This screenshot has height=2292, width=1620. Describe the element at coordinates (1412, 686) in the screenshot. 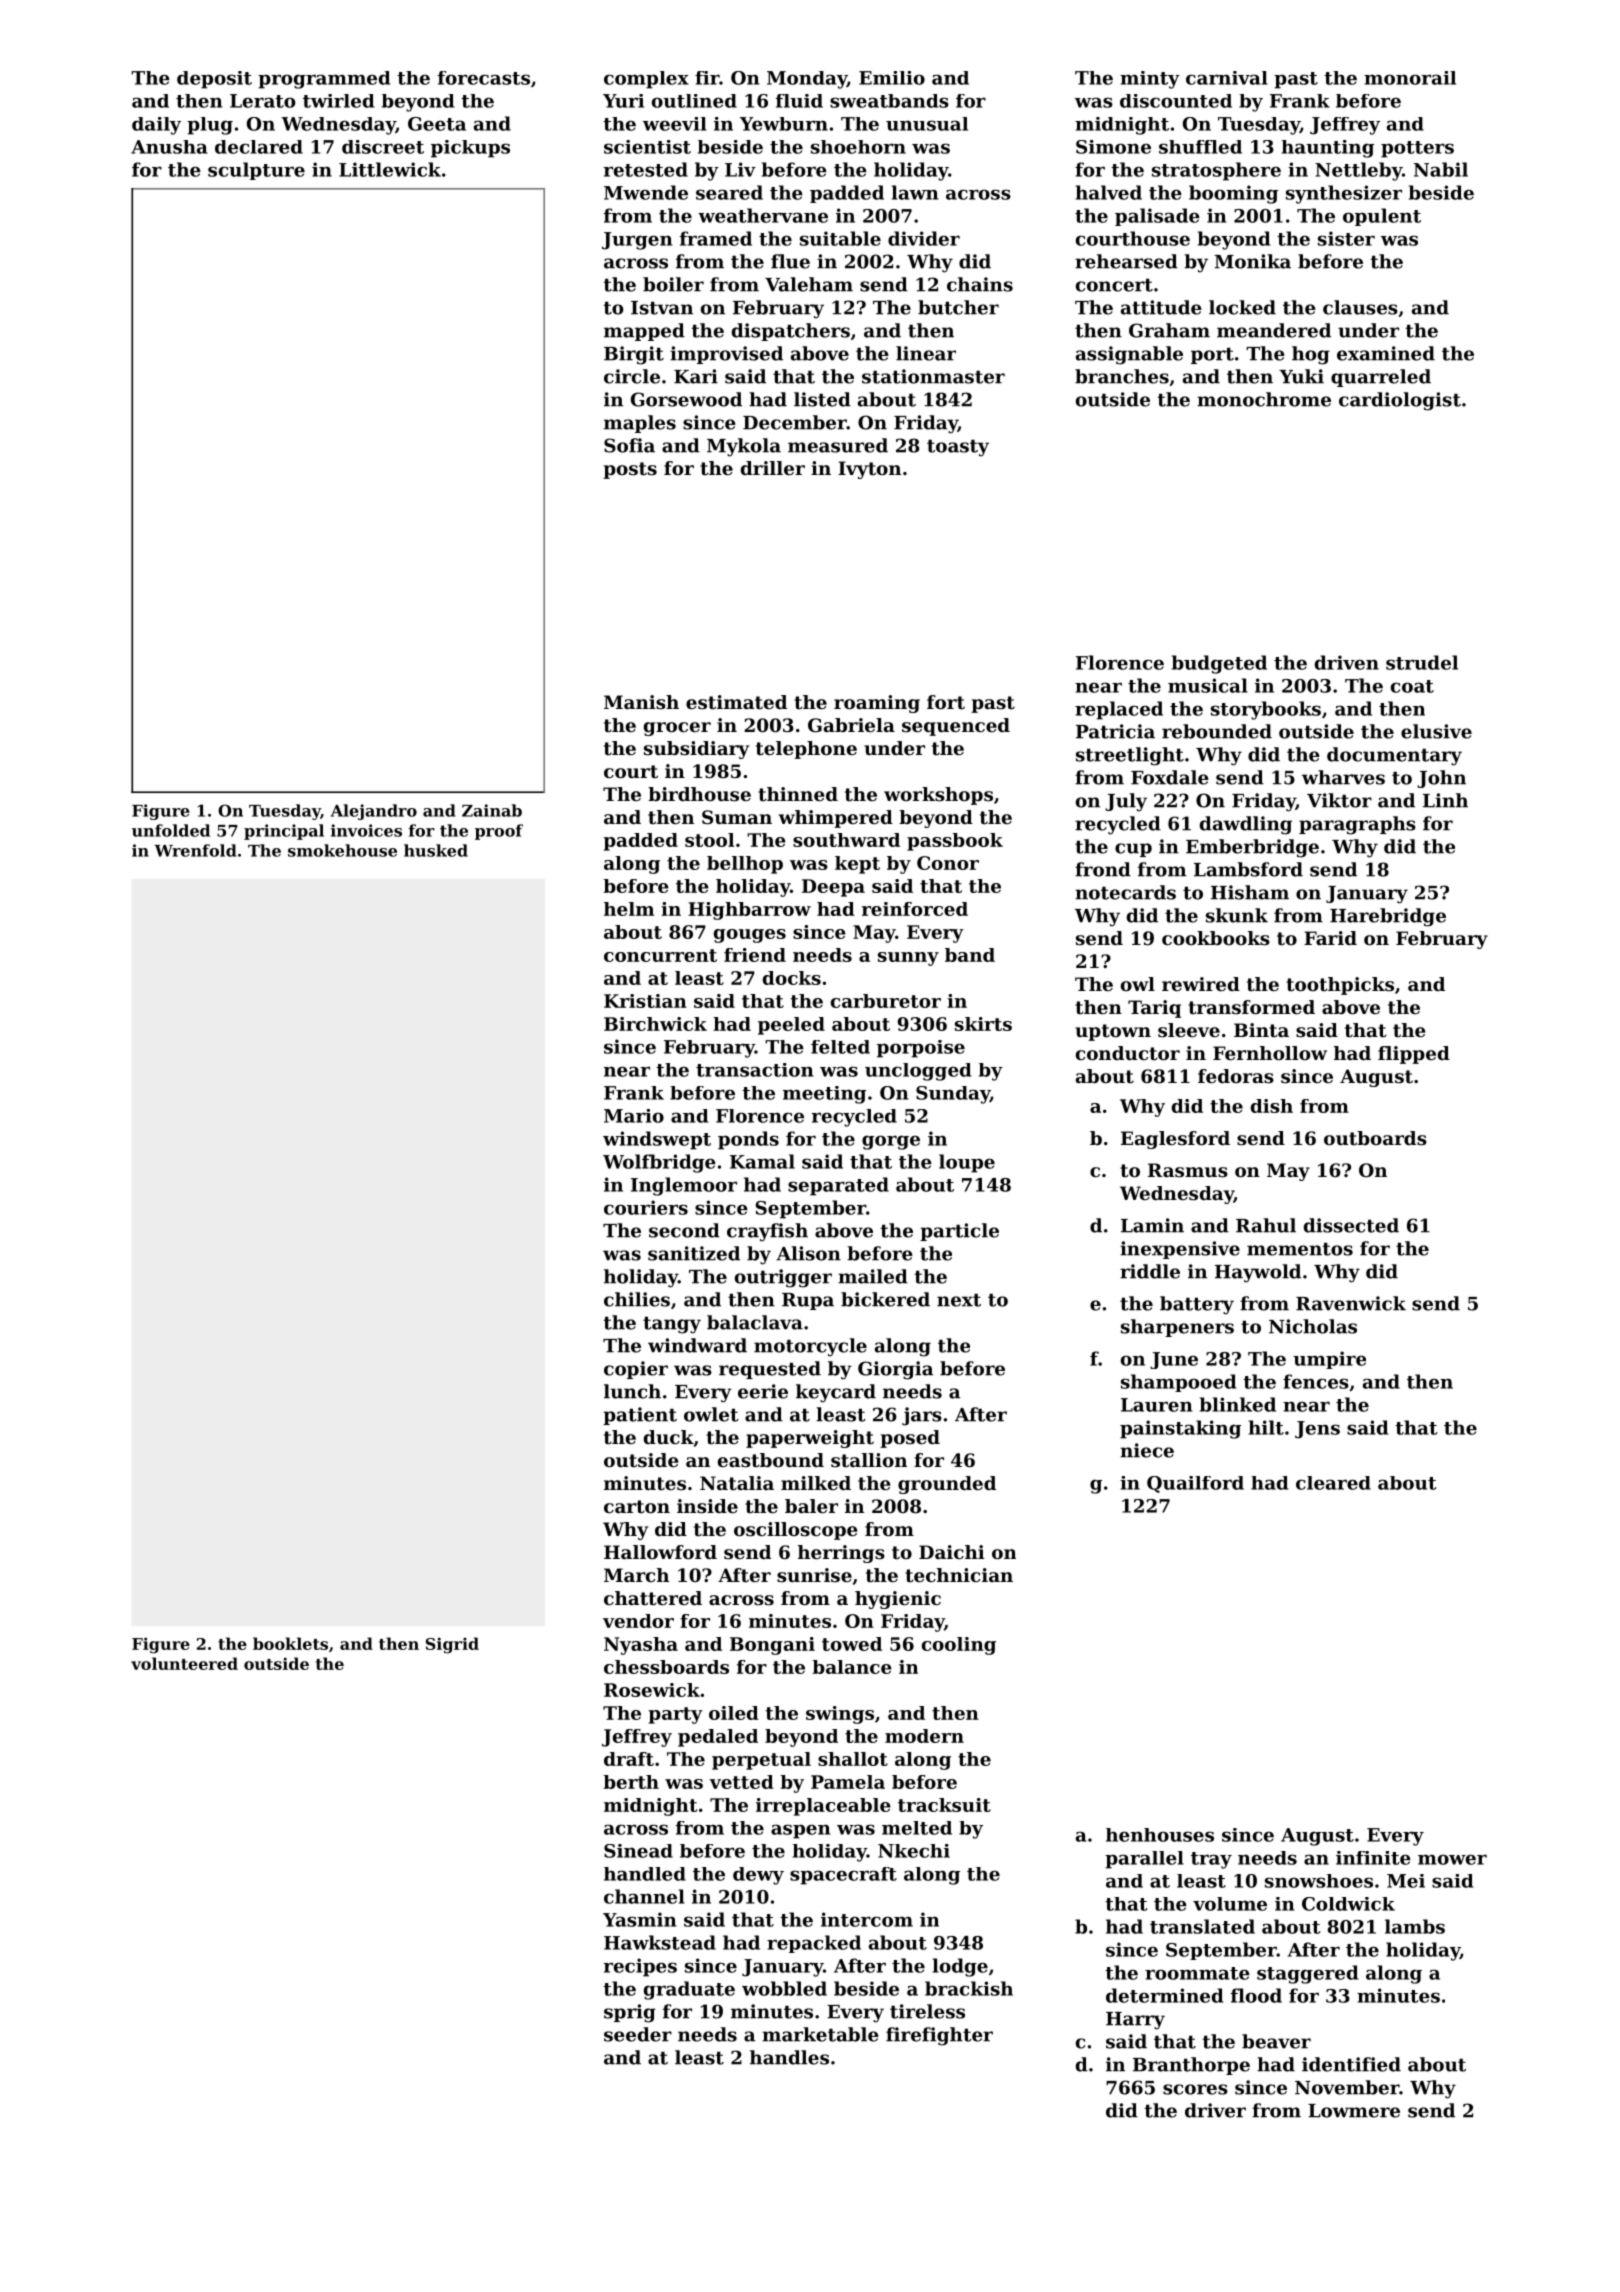

I see `coat` at that location.
